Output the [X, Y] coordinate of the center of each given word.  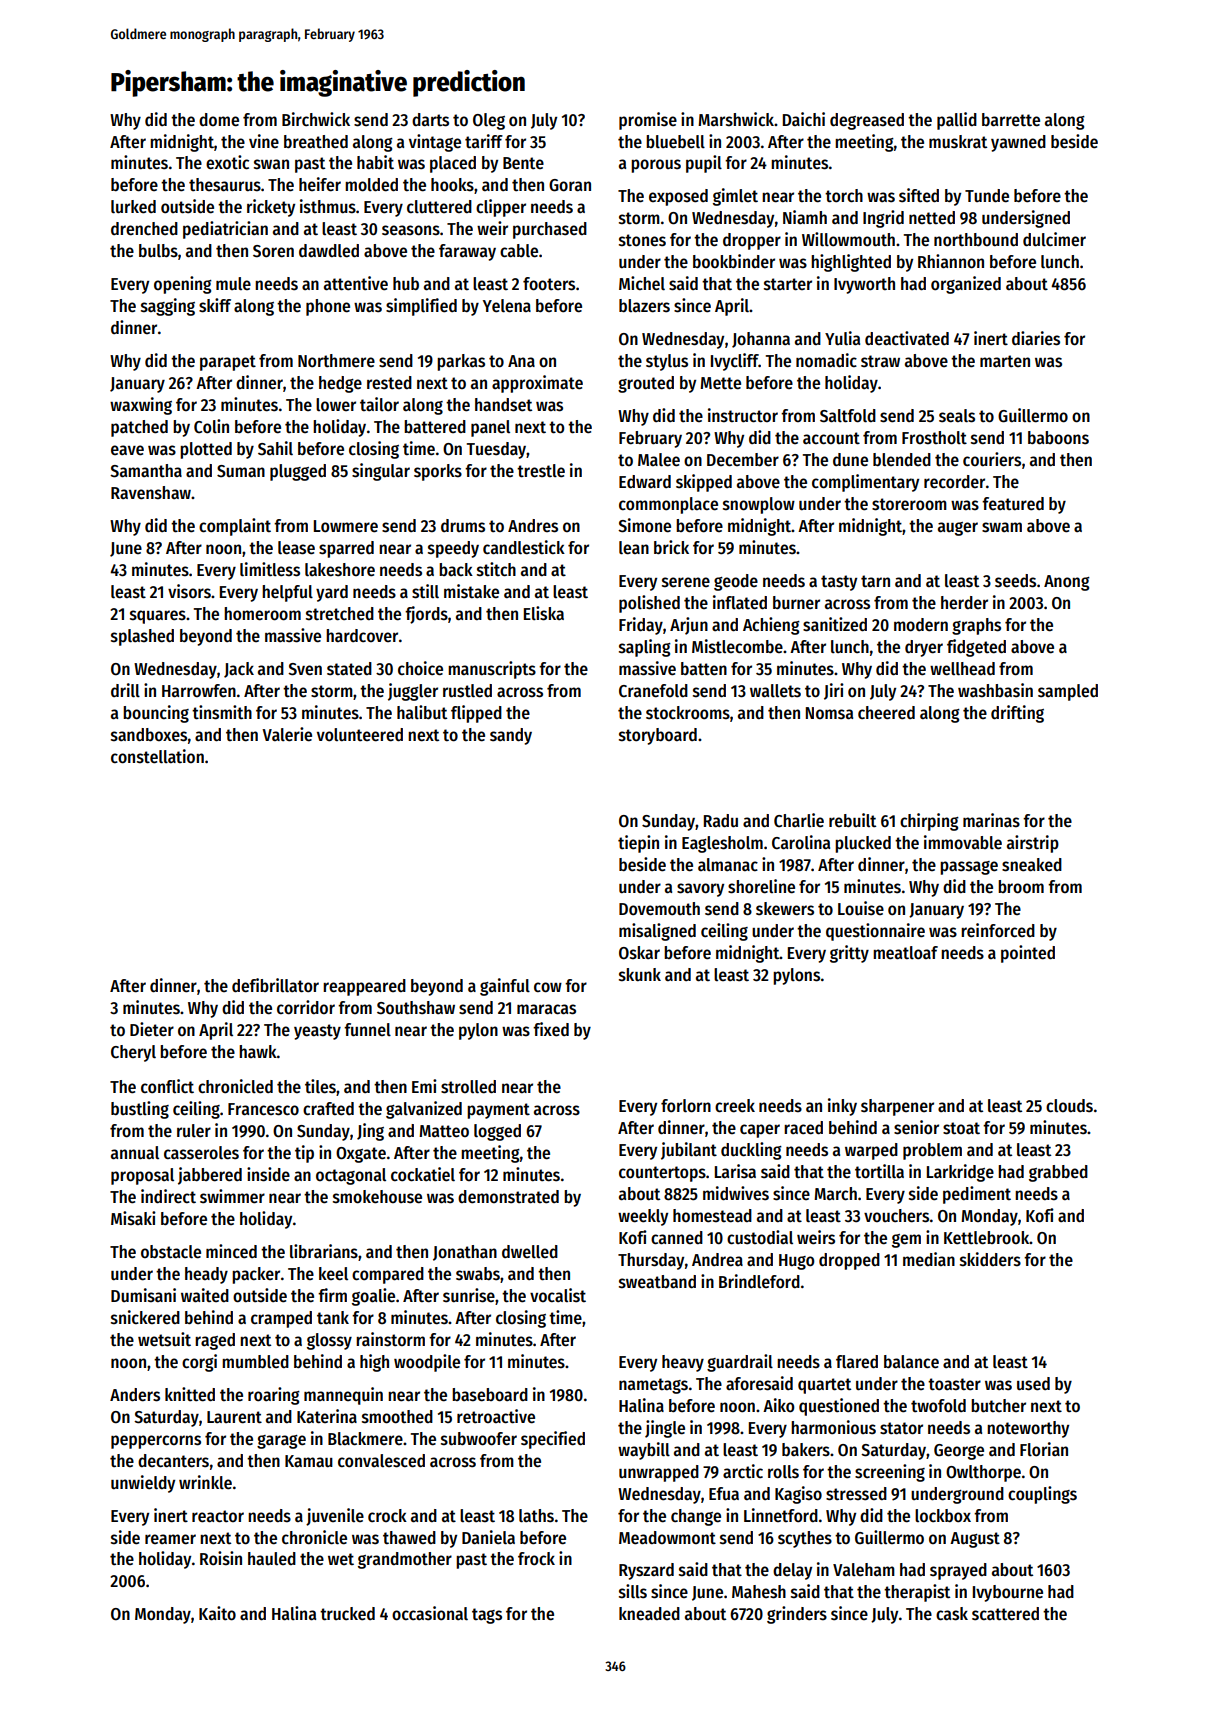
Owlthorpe [983, 1473]
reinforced [998, 930]
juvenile [335, 1517]
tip [304, 1154]
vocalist [558, 1295]
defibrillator [275, 985]
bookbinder [734, 261]
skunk [640, 975]
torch [844, 196]
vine [264, 141]
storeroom [909, 504]
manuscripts [492, 670]
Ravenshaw [151, 493]
